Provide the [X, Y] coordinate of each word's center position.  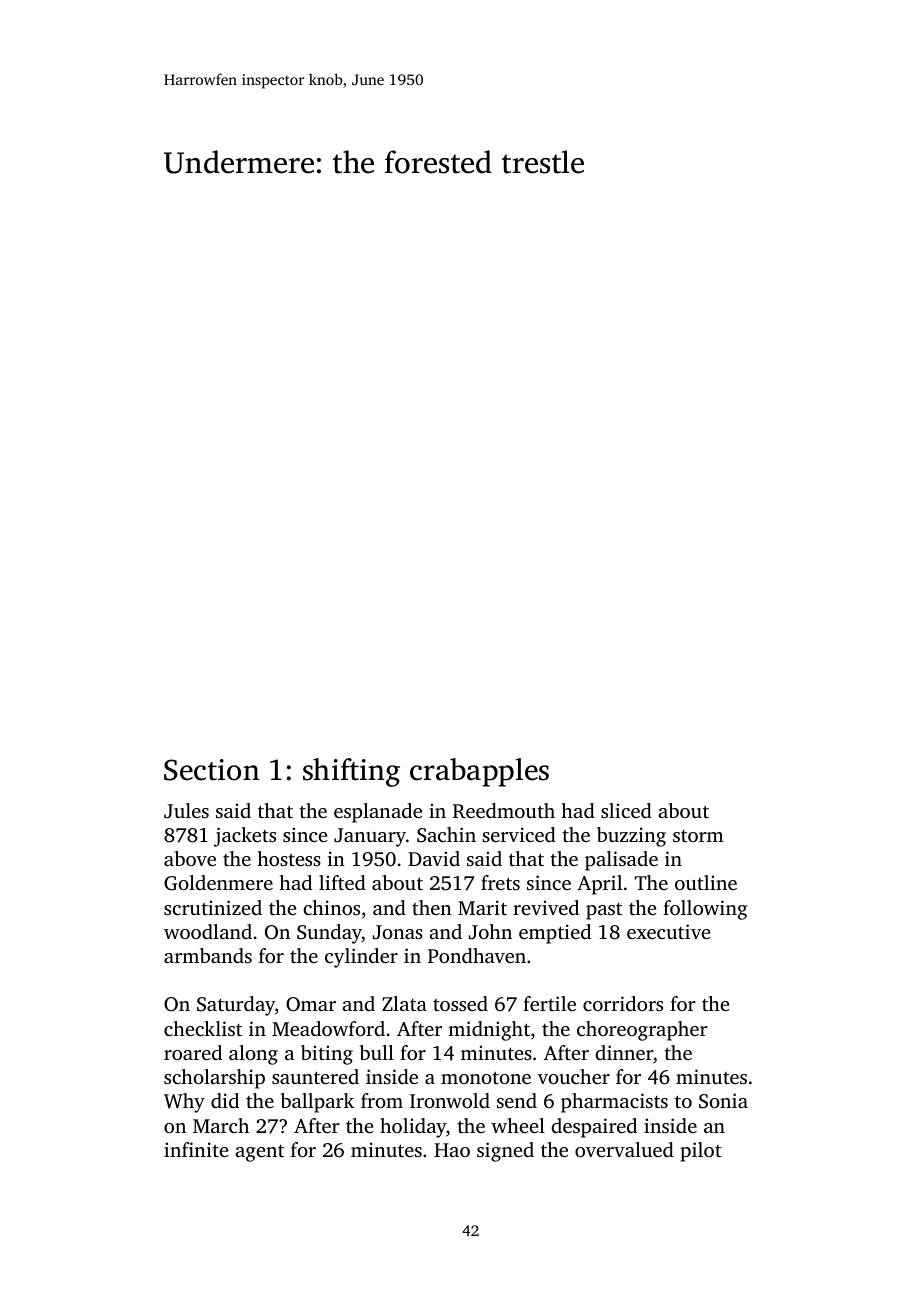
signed [505, 1152]
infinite [196, 1149]
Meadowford [328, 1028]
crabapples [479, 772]
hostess [289, 858]
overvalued [624, 1149]
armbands [208, 955]
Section [212, 770]
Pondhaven [477, 955]
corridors [623, 1003]
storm [698, 836]
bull [377, 1052]
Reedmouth [504, 811]
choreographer [642, 1031]
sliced [626, 810]
